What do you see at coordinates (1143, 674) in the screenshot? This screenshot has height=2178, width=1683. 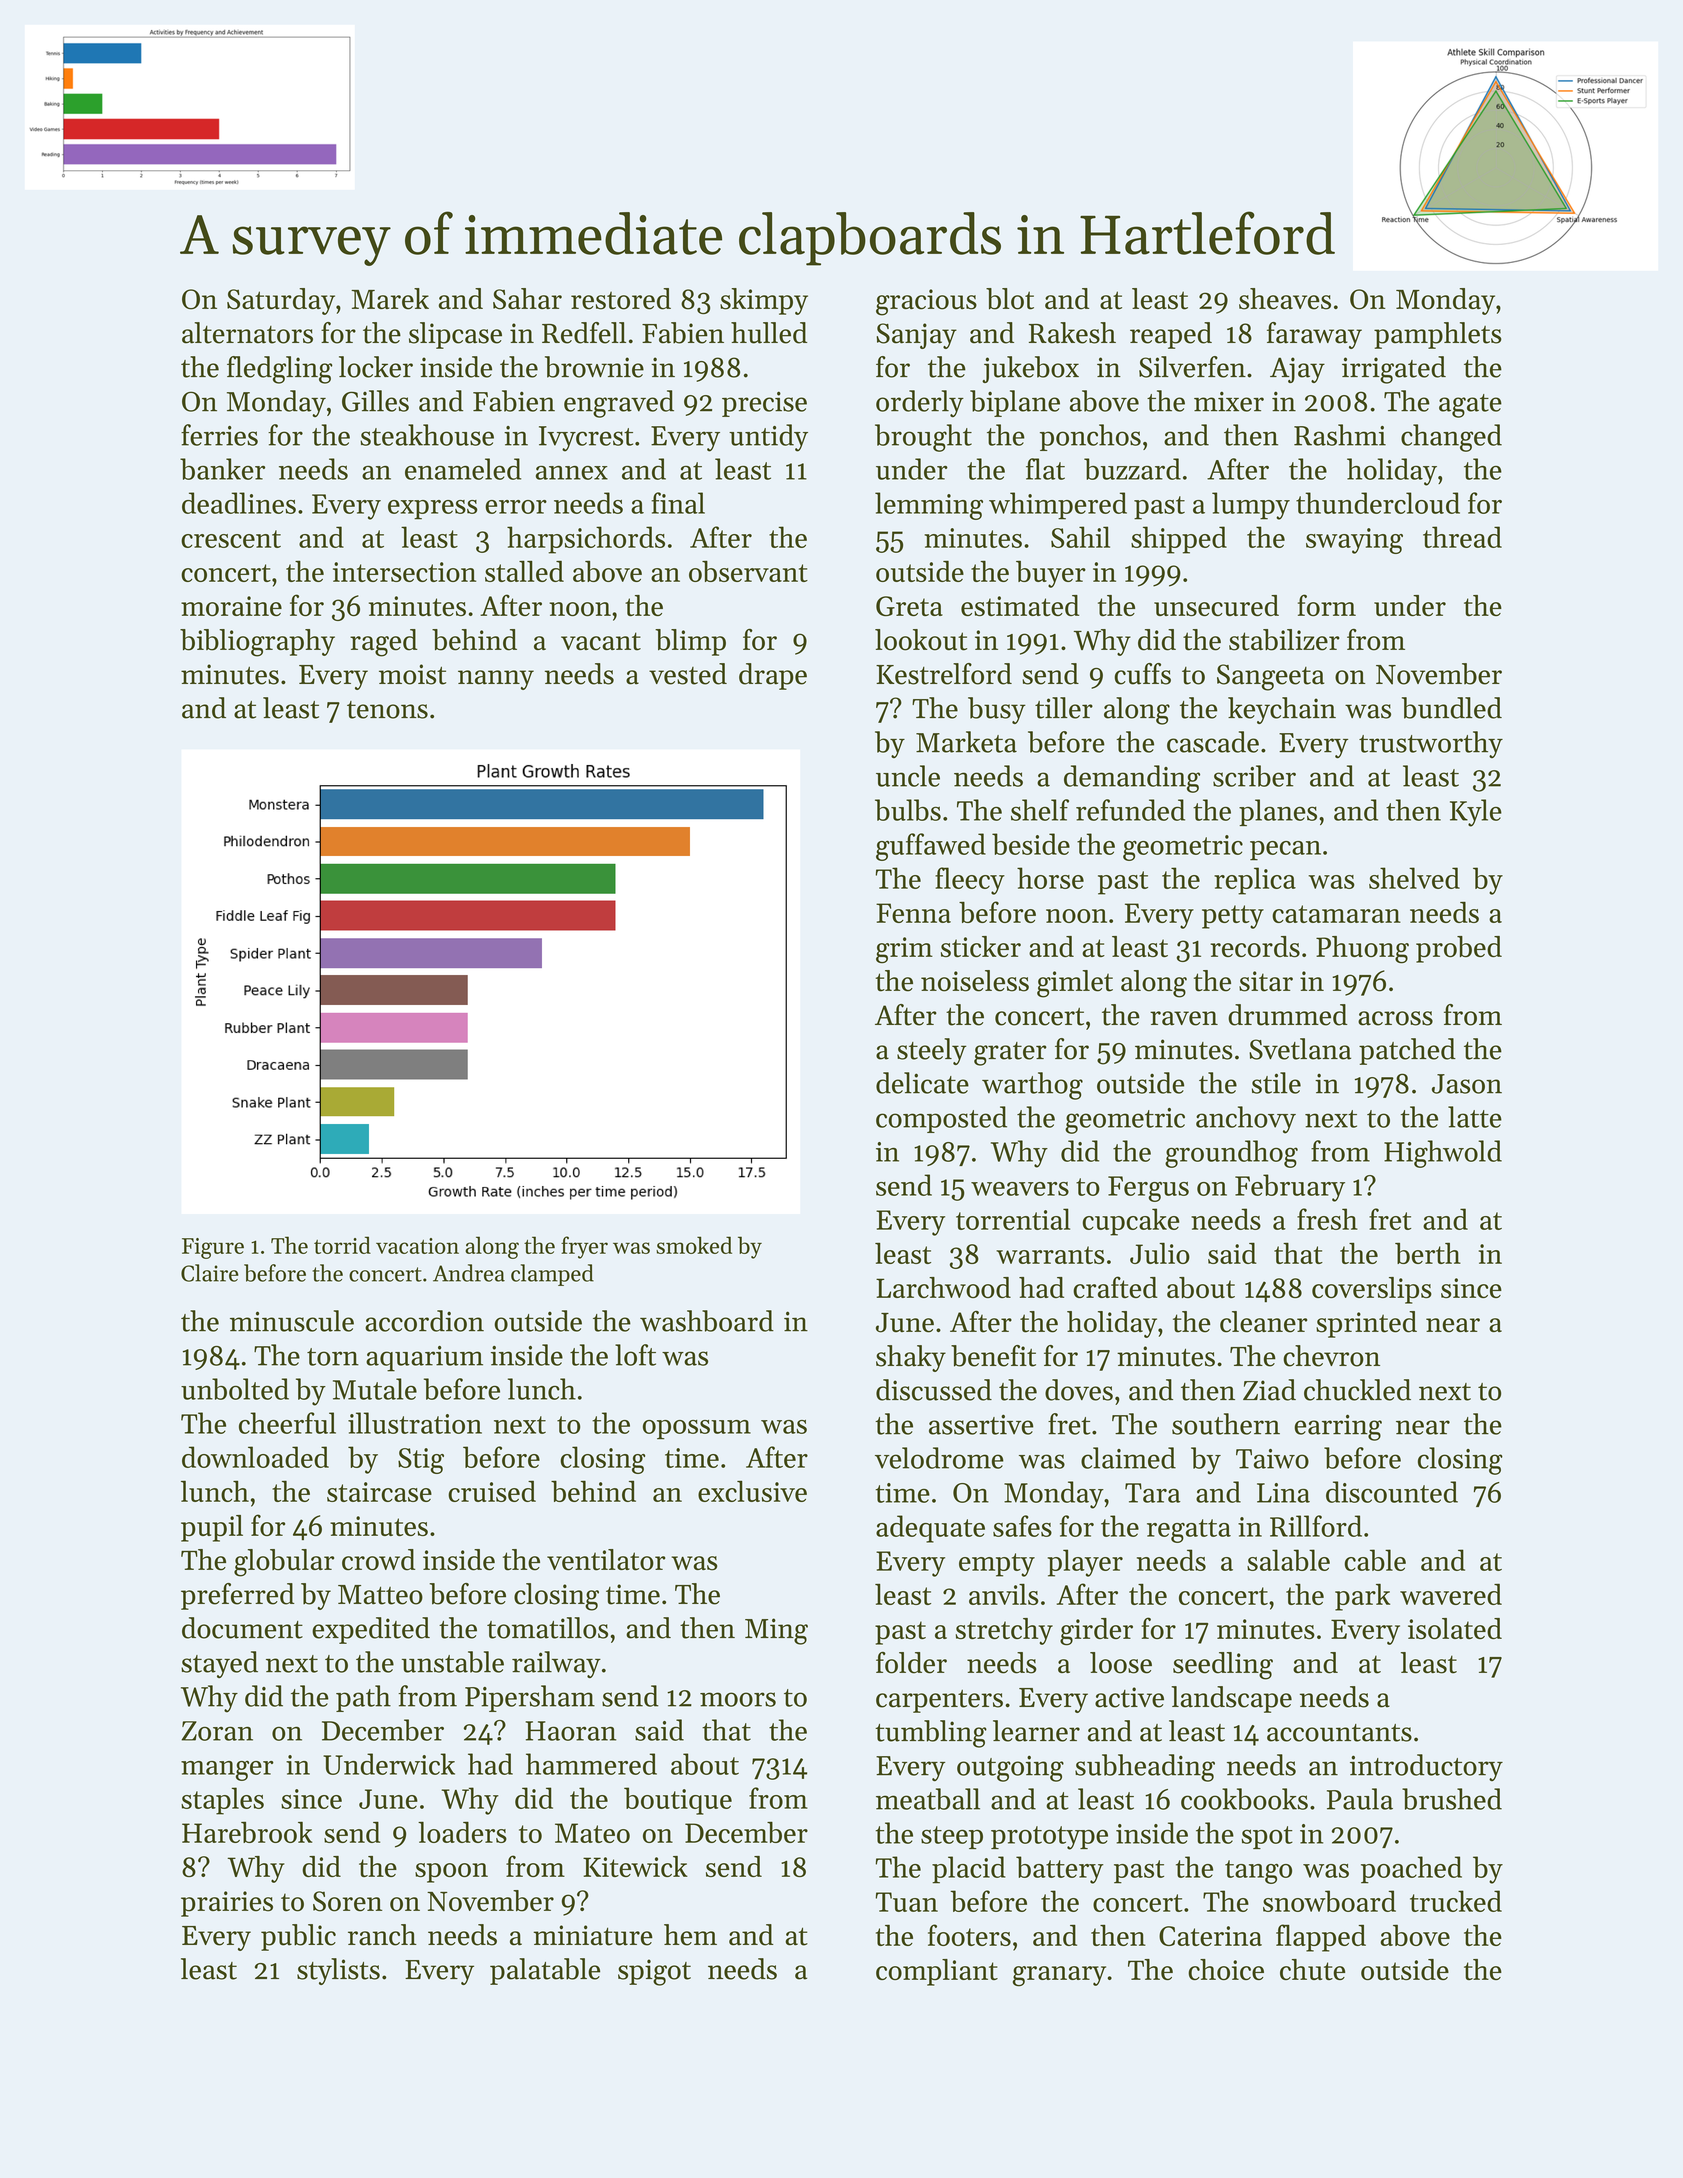 I see `cuffs` at bounding box center [1143, 674].
